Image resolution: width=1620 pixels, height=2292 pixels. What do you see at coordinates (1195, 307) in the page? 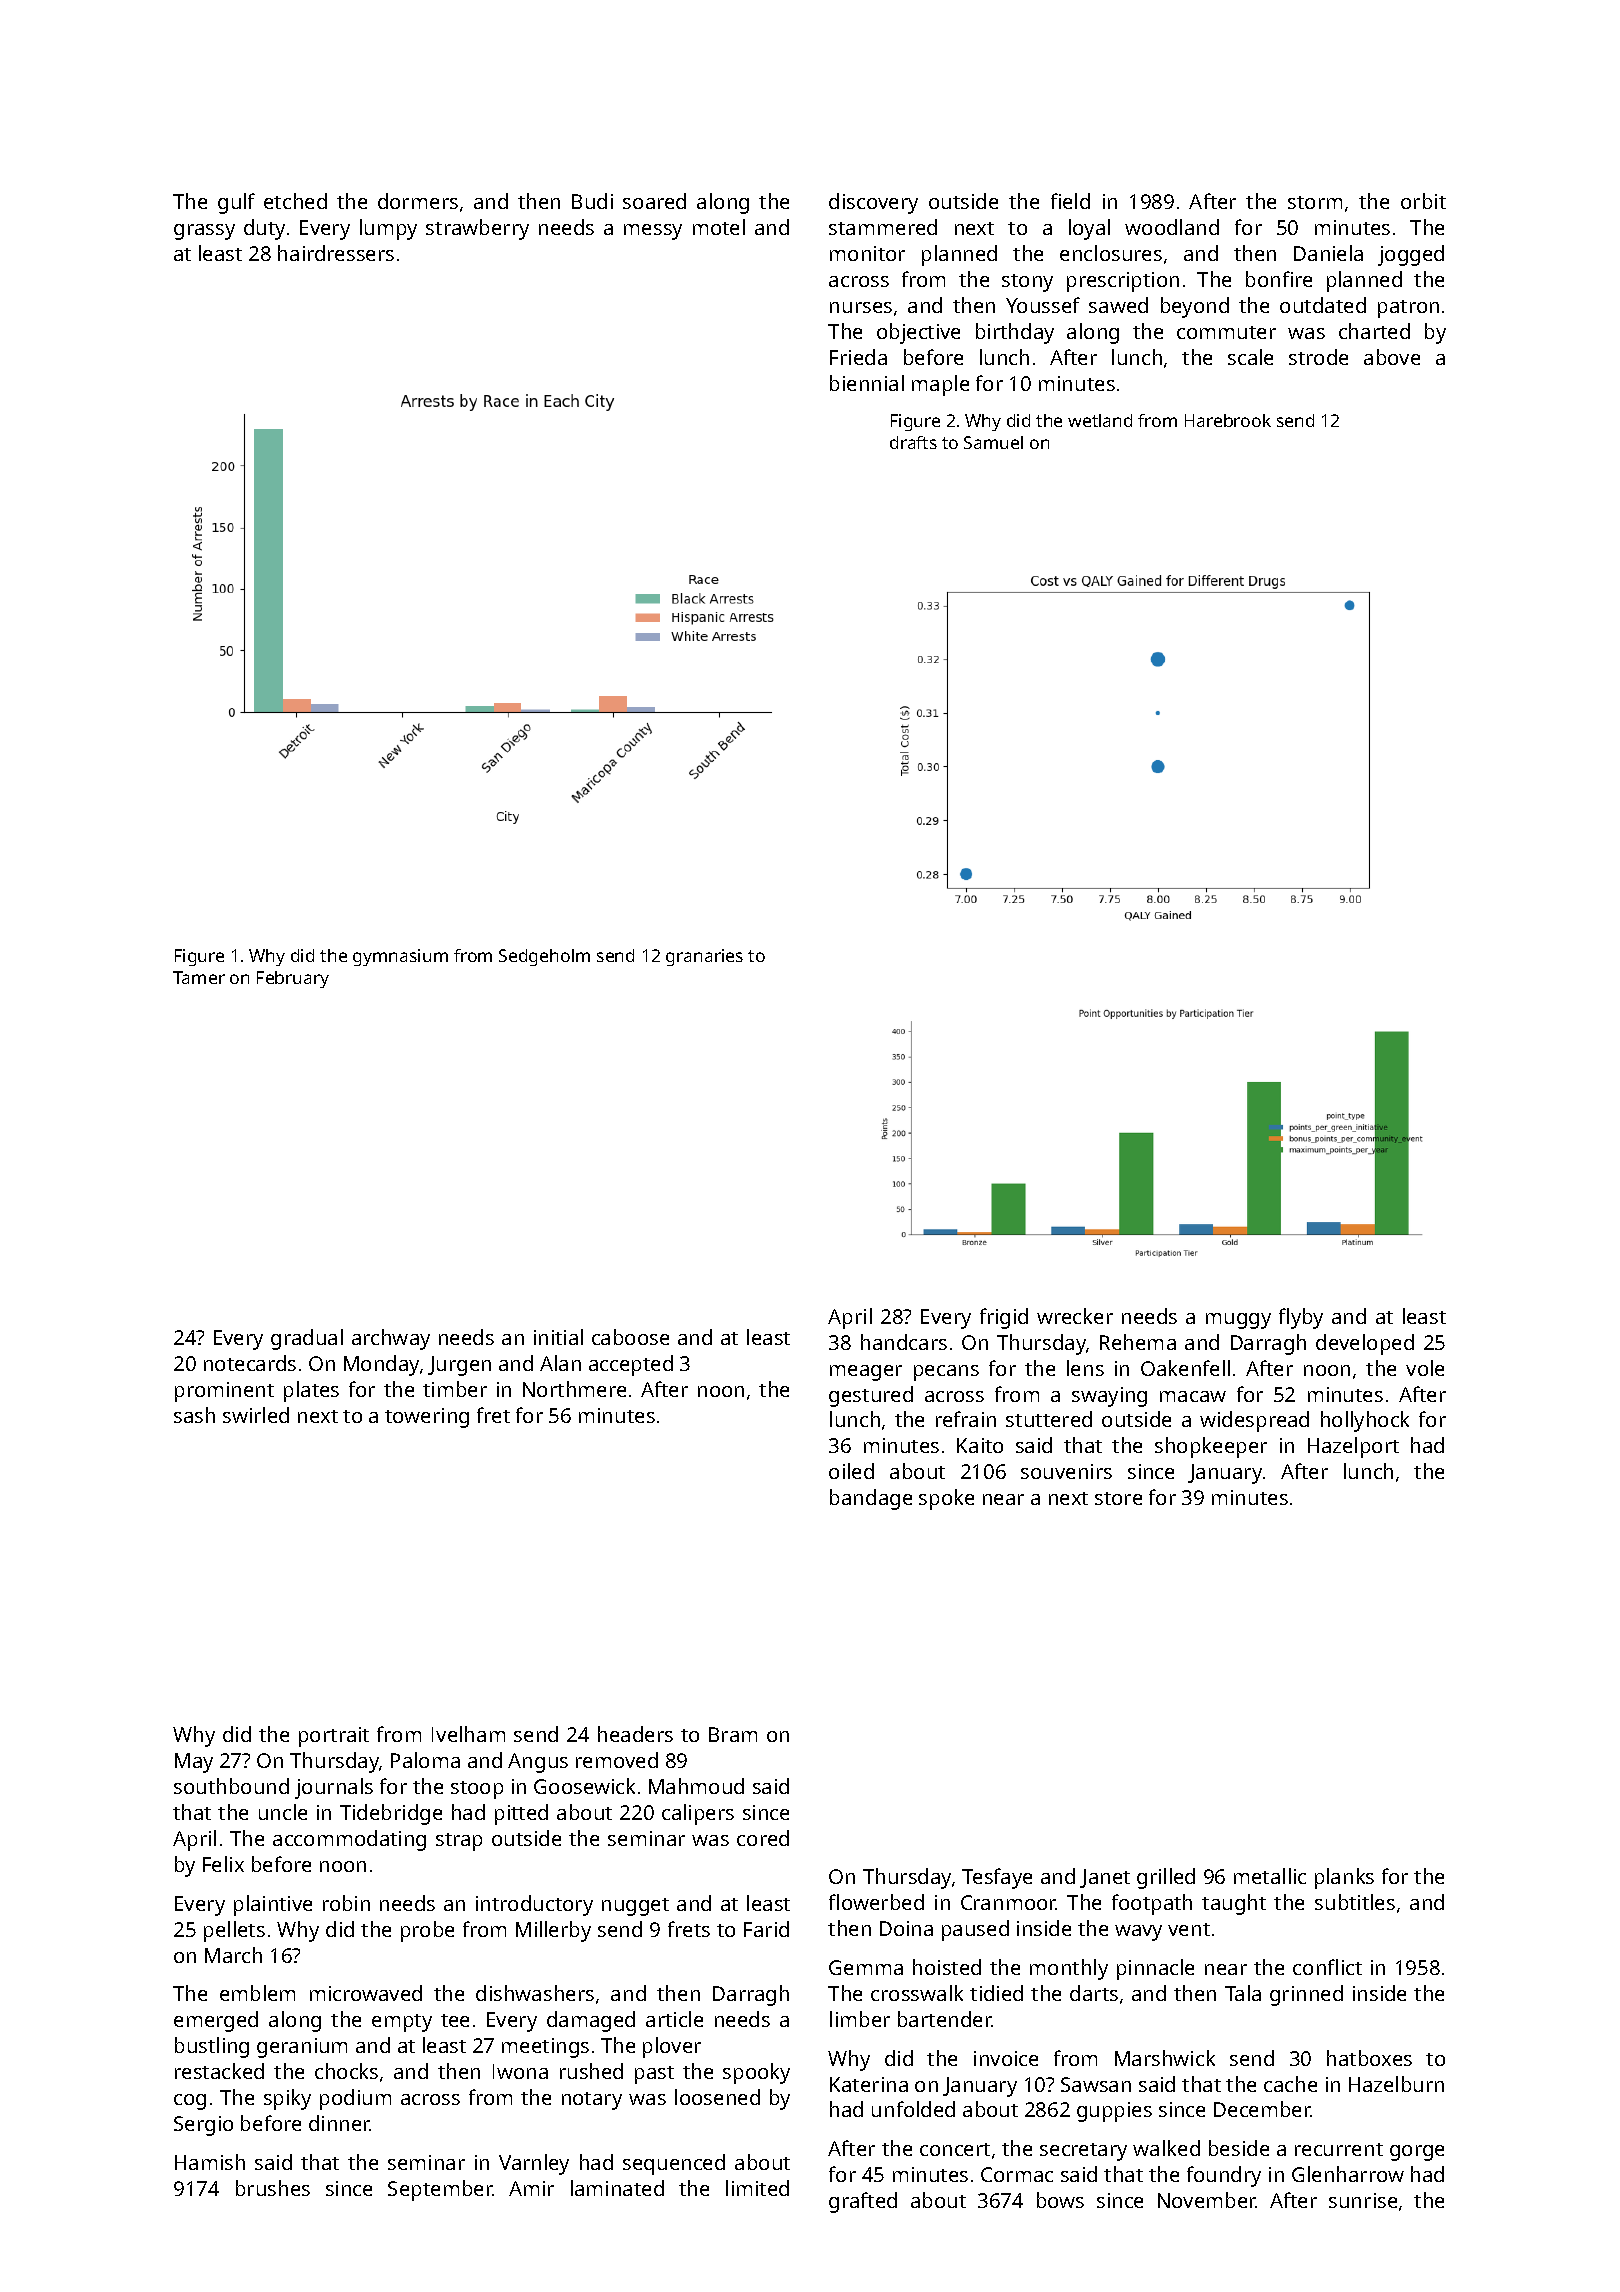
I see `beyond` at bounding box center [1195, 307].
